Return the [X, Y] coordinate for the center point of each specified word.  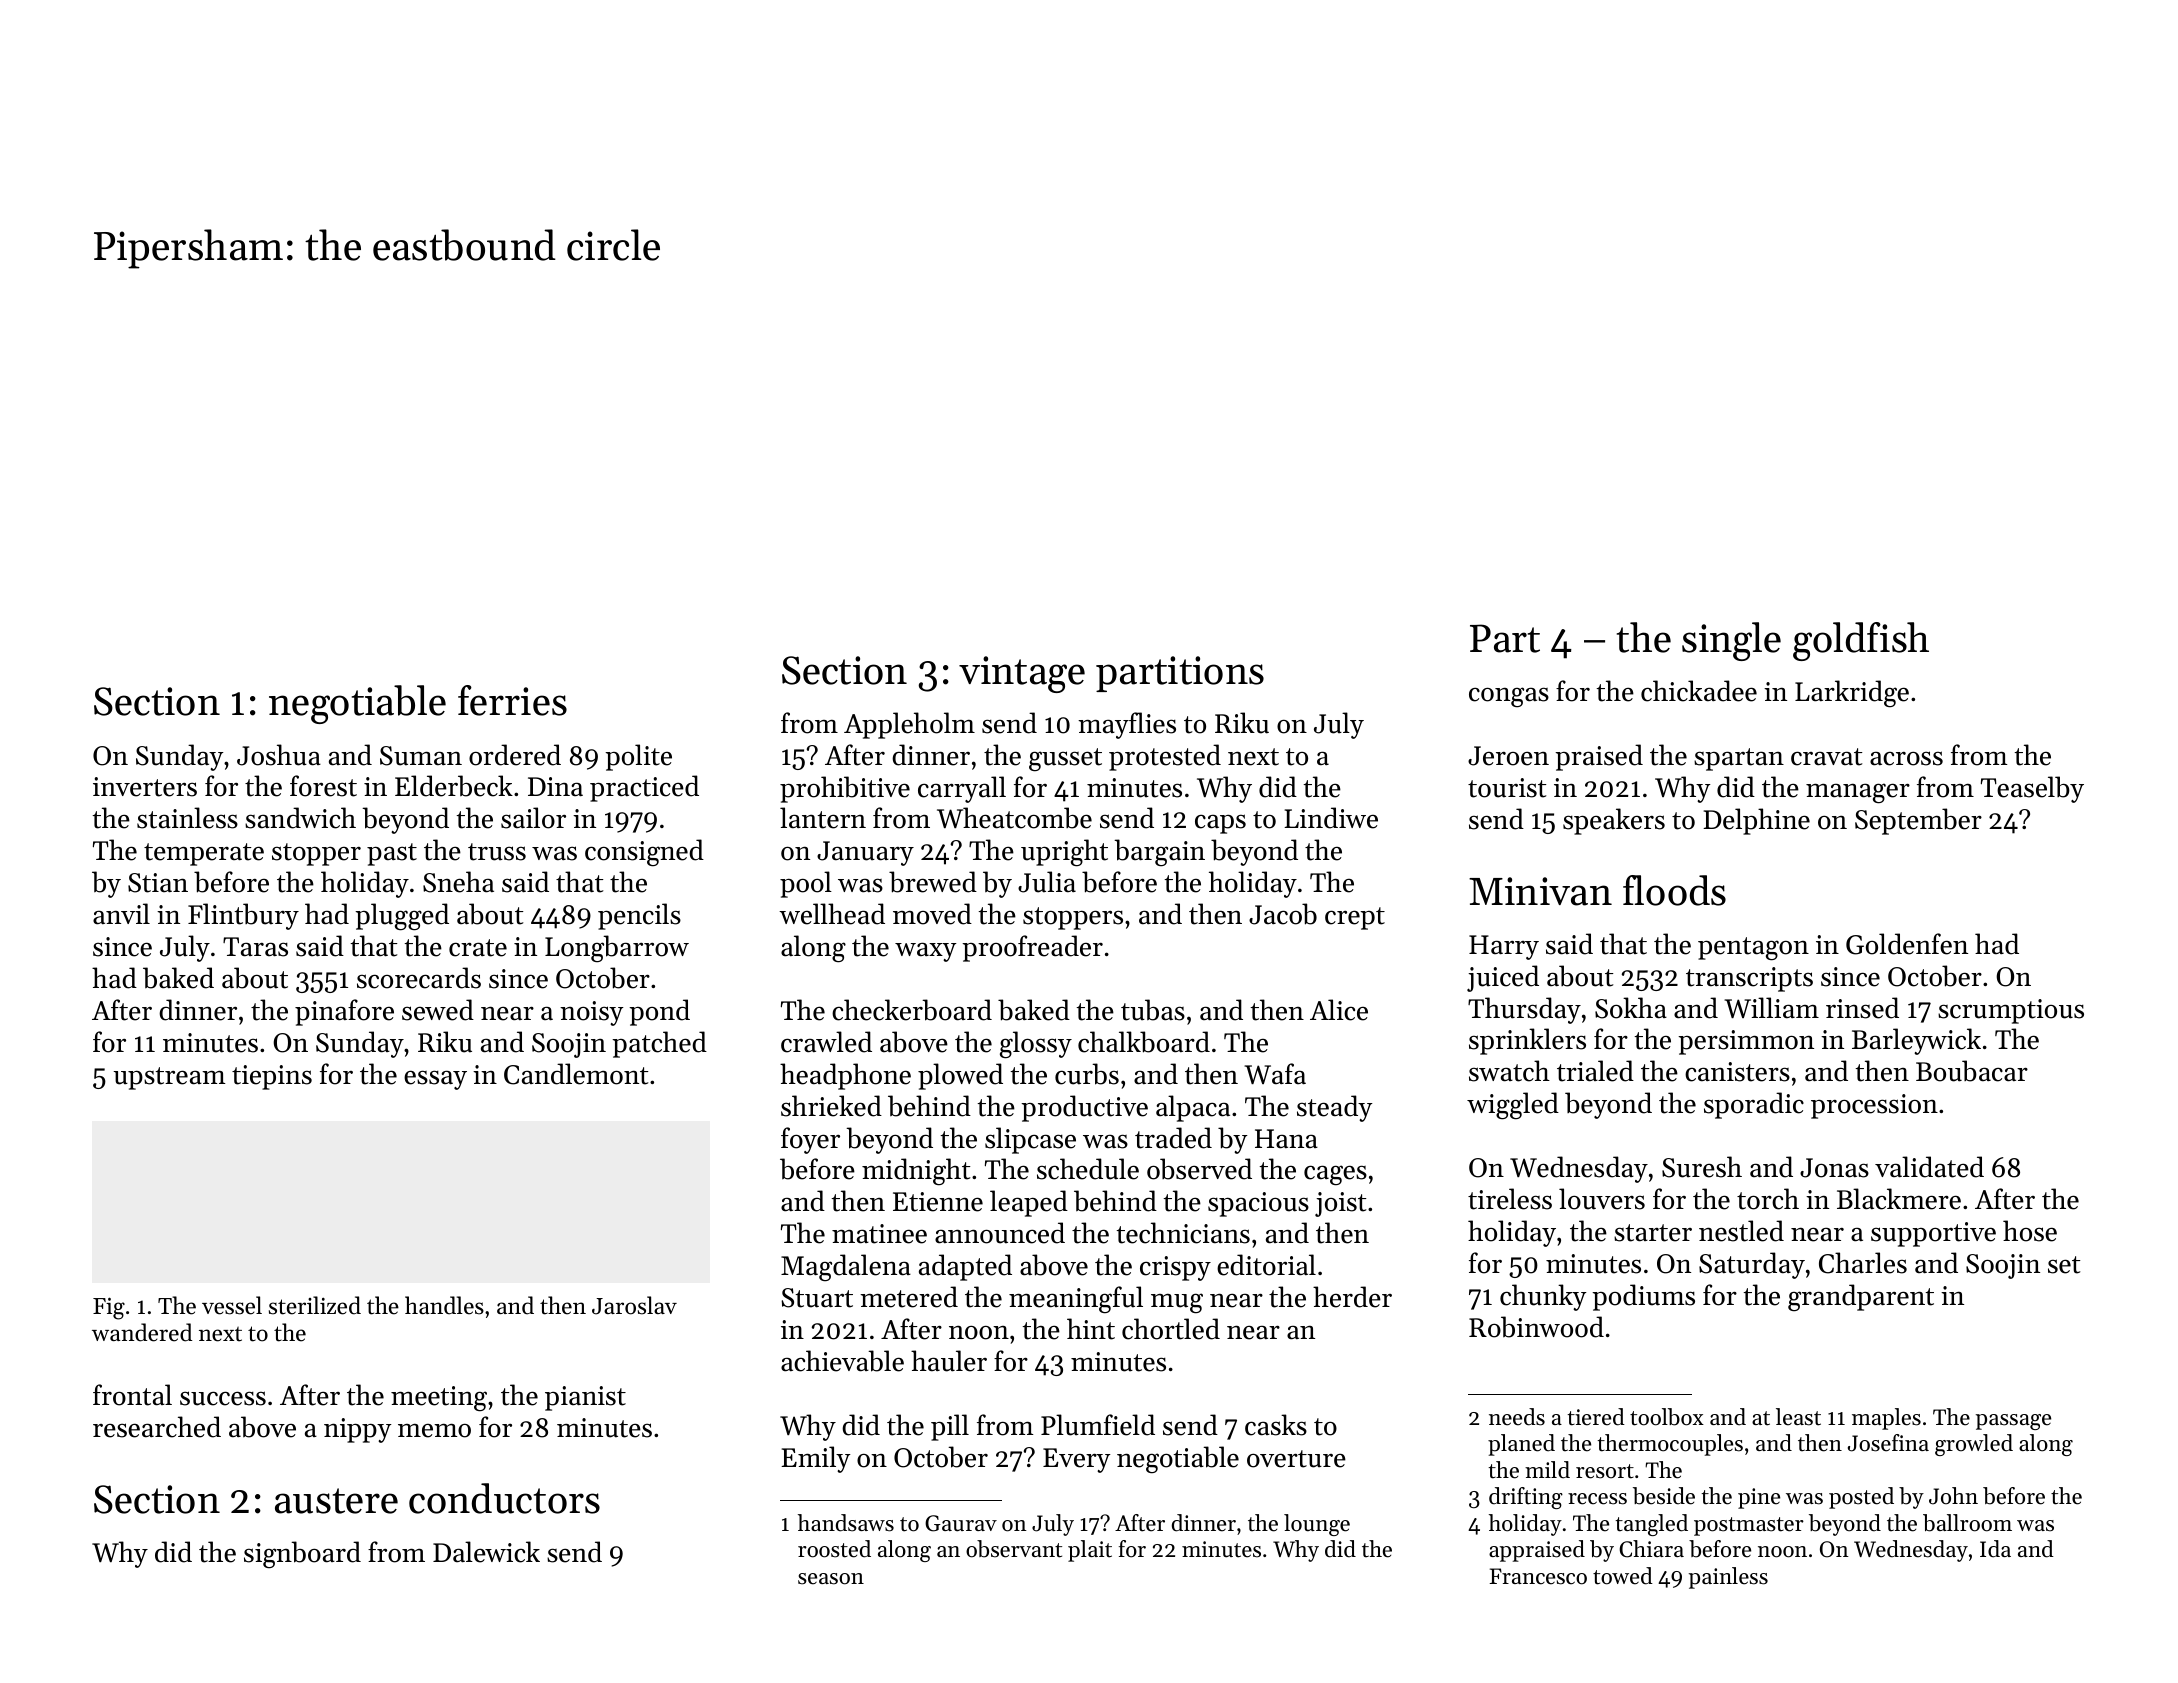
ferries [512, 700]
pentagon [1753, 949]
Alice [1339, 1010]
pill [950, 1427]
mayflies [1127, 725]
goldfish [1861, 641]
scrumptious [2011, 1011]
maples [1886, 1419]
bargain [1159, 852]
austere [336, 1501]
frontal [132, 1395]
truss [497, 852]
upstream [169, 1078]
